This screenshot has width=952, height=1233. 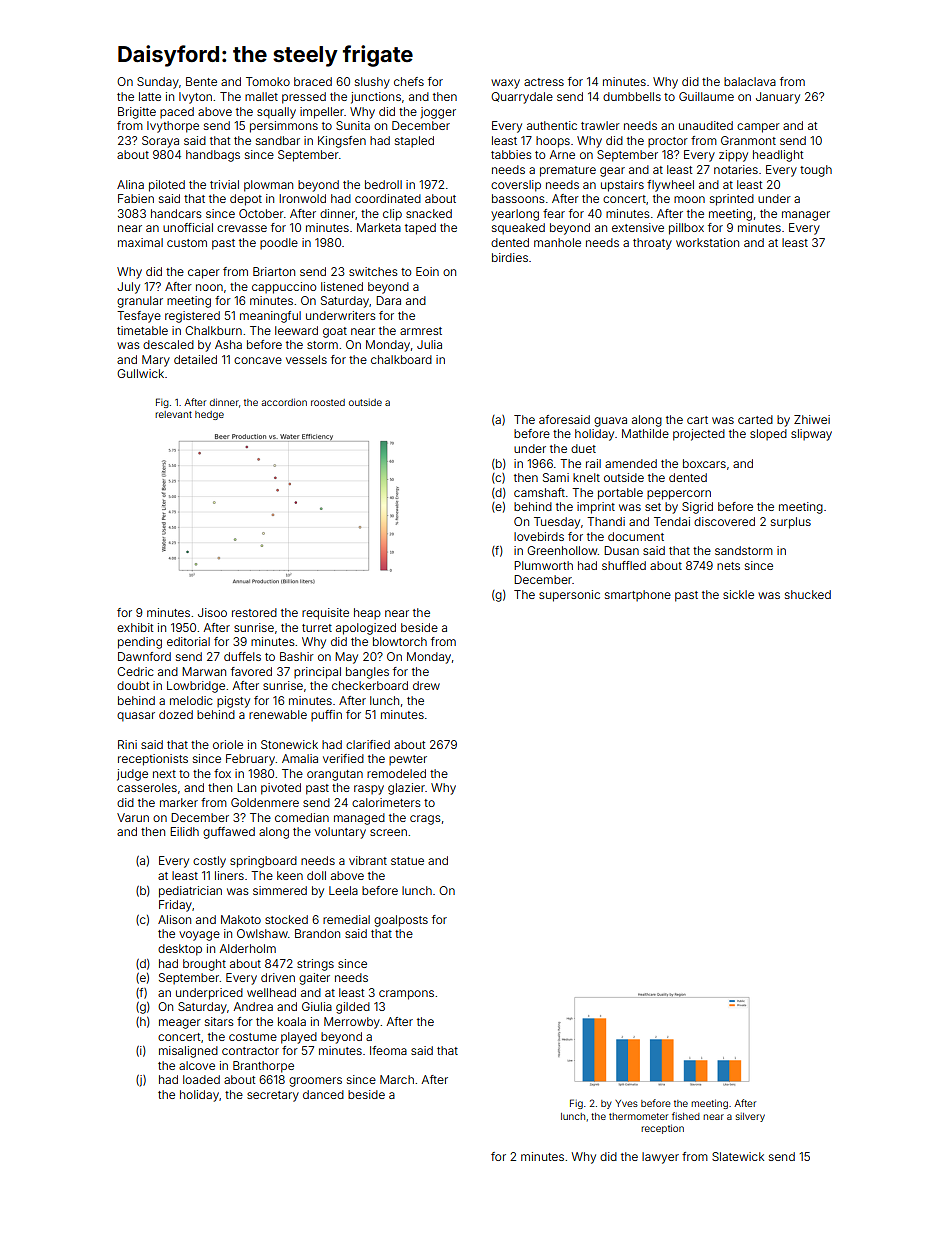 I want to click on smartphone, so click(x=638, y=595).
